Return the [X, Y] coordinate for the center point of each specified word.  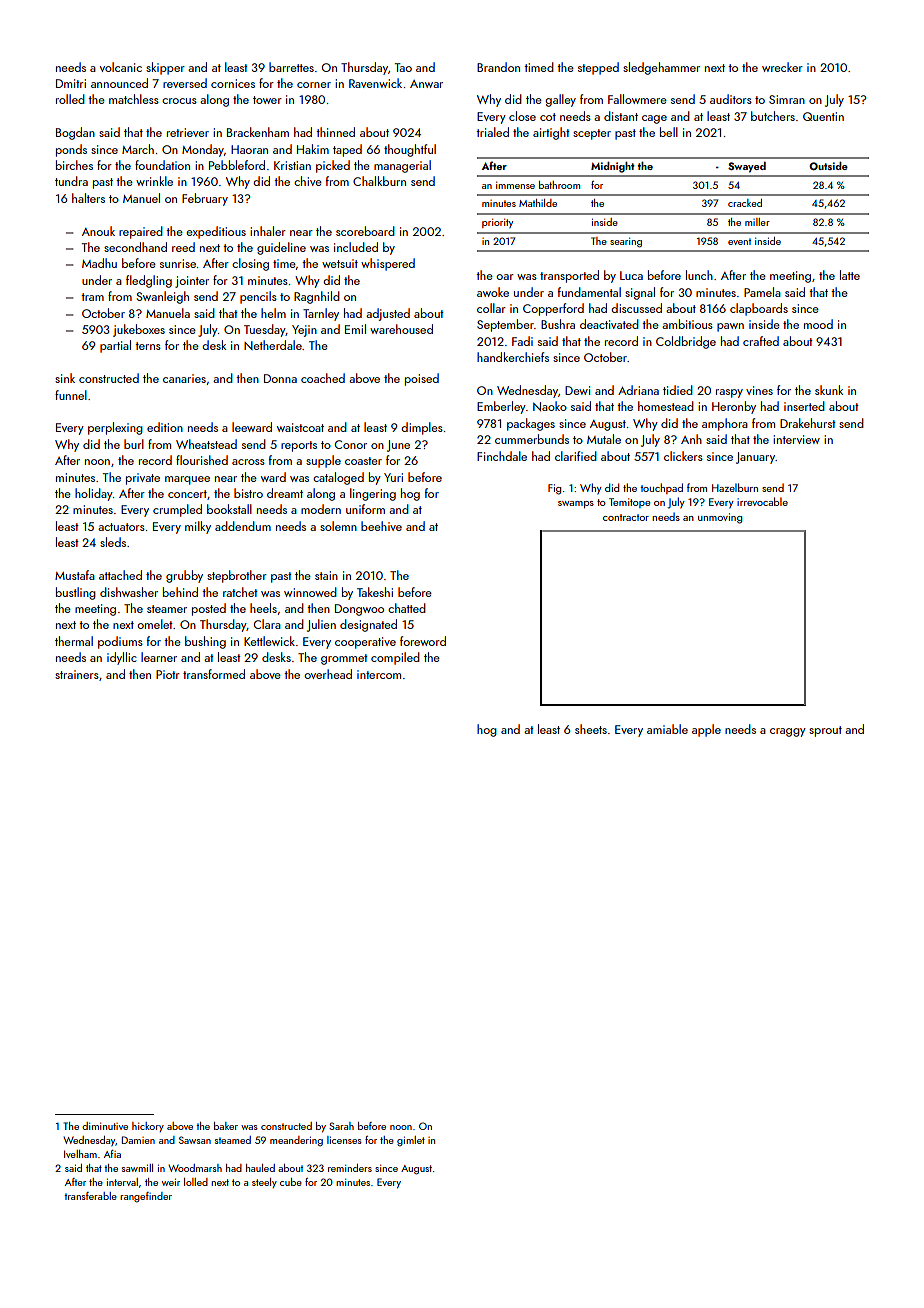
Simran [787, 99]
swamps [576, 504]
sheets [591, 729]
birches [74, 165]
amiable [667, 729]
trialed [492, 132]
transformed [214, 674]
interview [796, 439]
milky [198, 527]
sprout [825, 731]
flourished [202, 460]
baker [226, 1126]
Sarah [341, 1126]
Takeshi [375, 592]
